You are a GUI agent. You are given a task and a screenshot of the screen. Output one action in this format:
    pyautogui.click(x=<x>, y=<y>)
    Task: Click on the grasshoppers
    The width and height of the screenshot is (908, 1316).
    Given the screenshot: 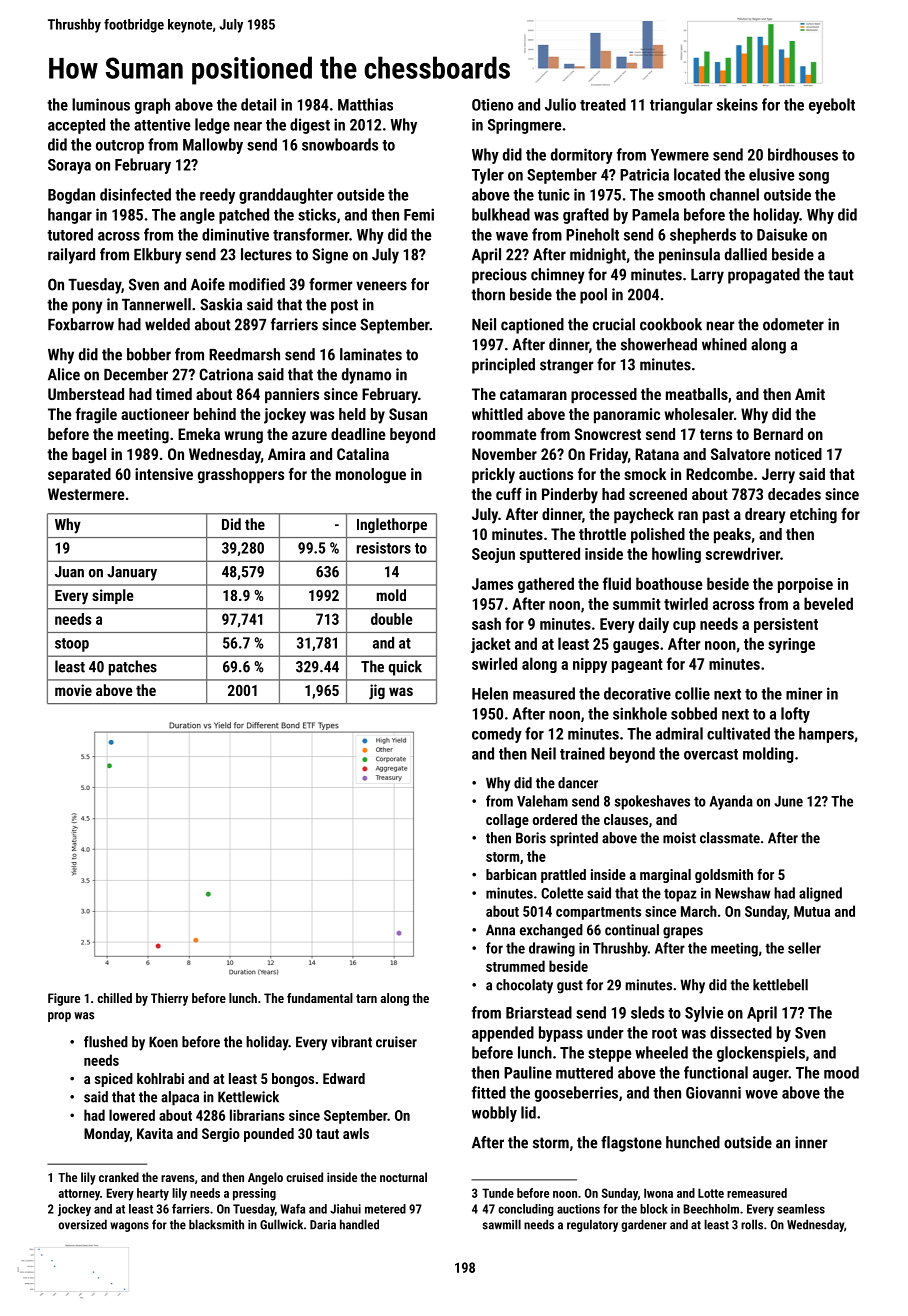 What is the action you would take?
    pyautogui.click(x=241, y=476)
